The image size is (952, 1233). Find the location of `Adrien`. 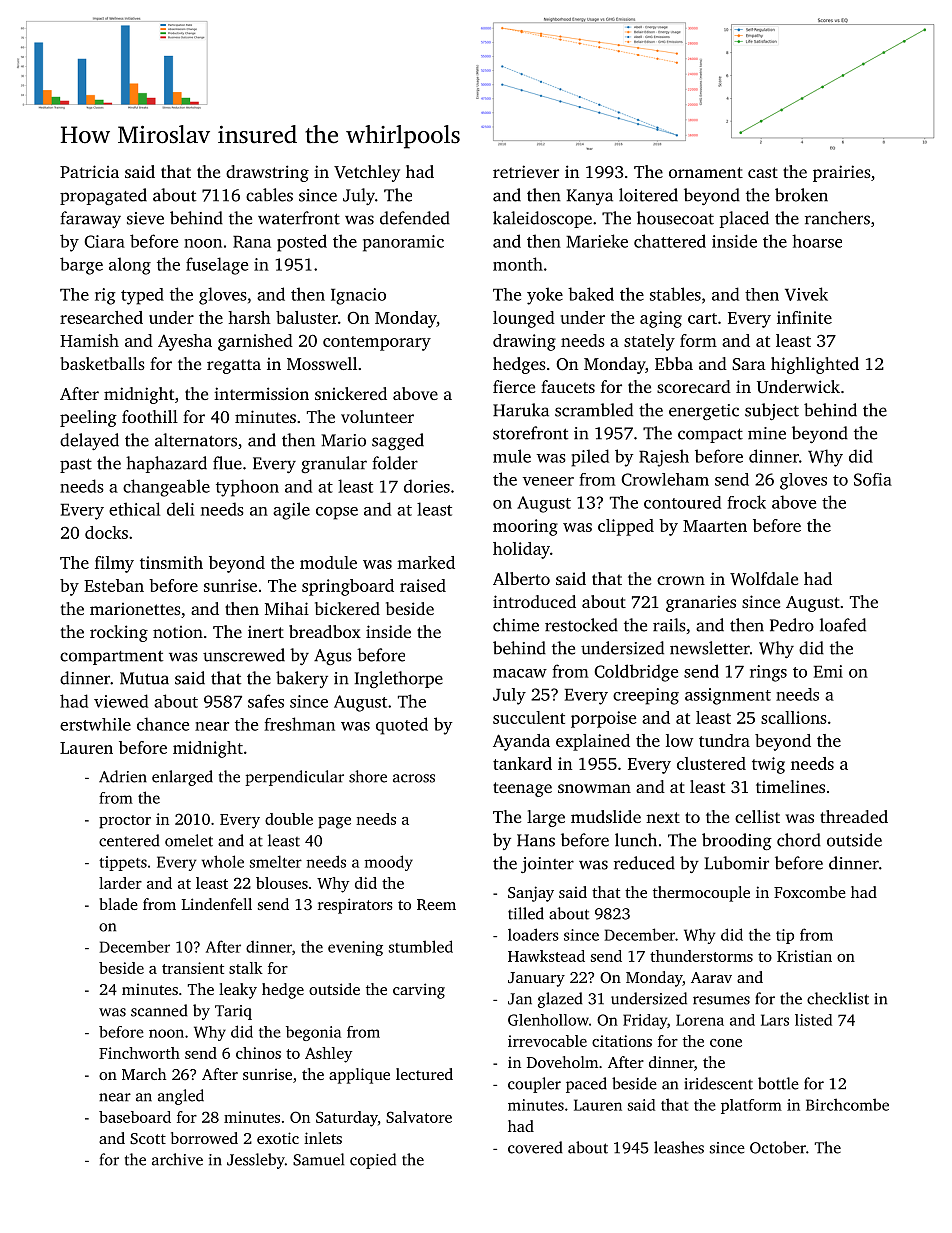

Adrien is located at coordinates (123, 776).
